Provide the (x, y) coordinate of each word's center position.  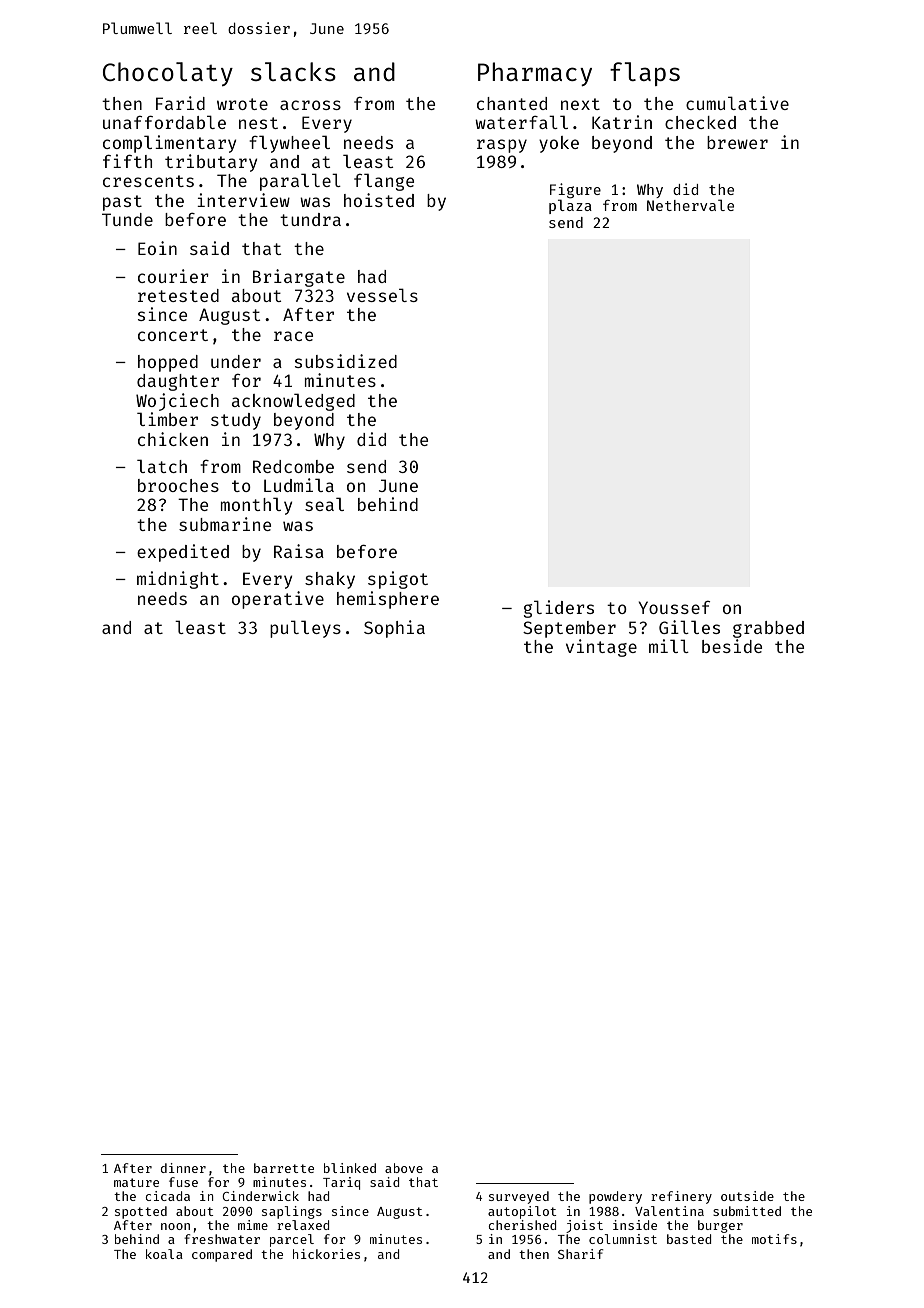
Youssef (674, 607)
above (404, 1168)
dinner (183, 1168)
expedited (183, 553)
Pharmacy (535, 74)
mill (669, 646)
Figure (575, 191)
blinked (350, 1168)
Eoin (157, 248)
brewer (737, 142)
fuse (183, 1182)
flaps (645, 74)
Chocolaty (168, 74)
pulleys (305, 629)
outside (747, 1196)
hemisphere (388, 600)
